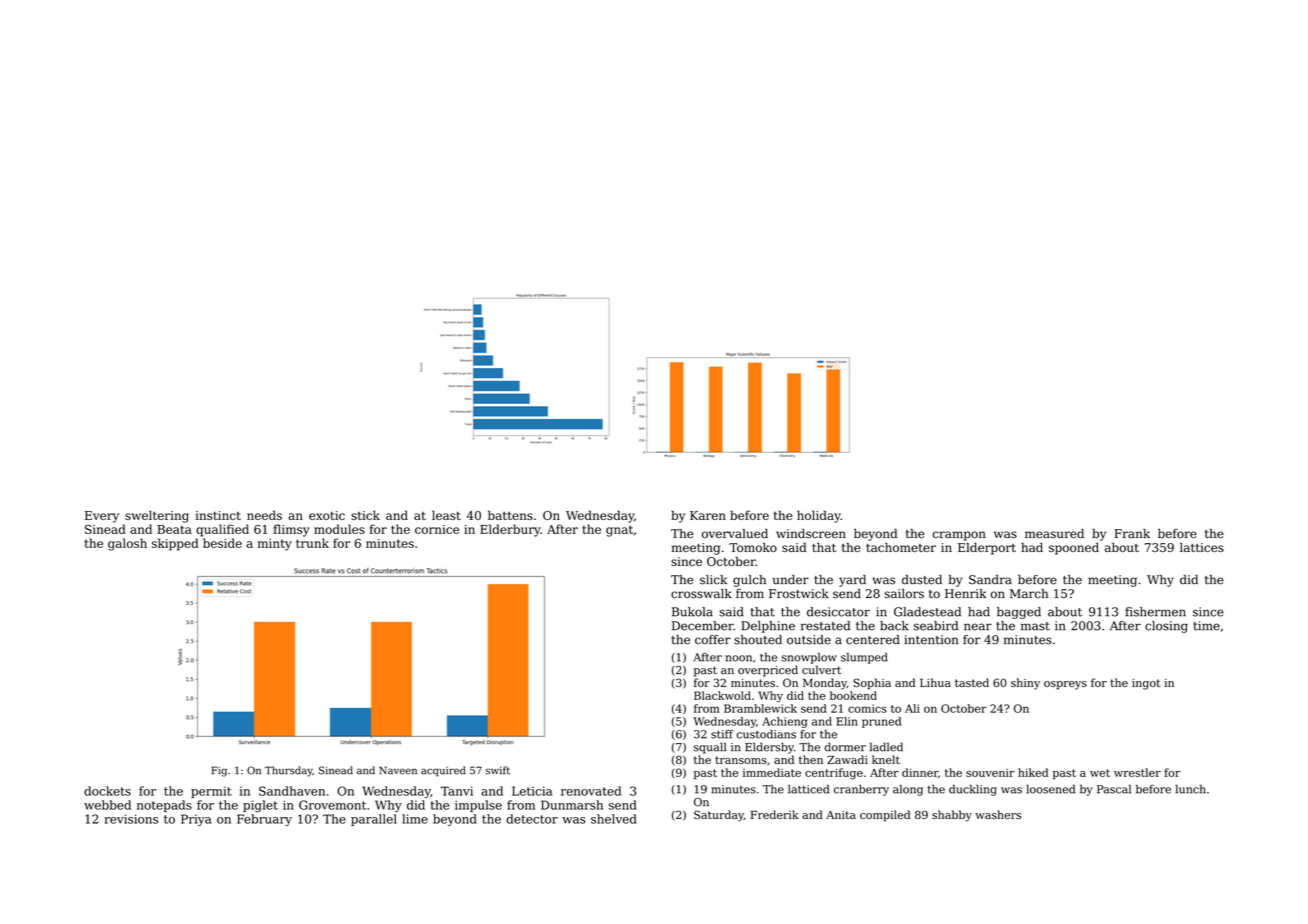  What do you see at coordinates (157, 516) in the screenshot?
I see `sweltering` at bounding box center [157, 516].
